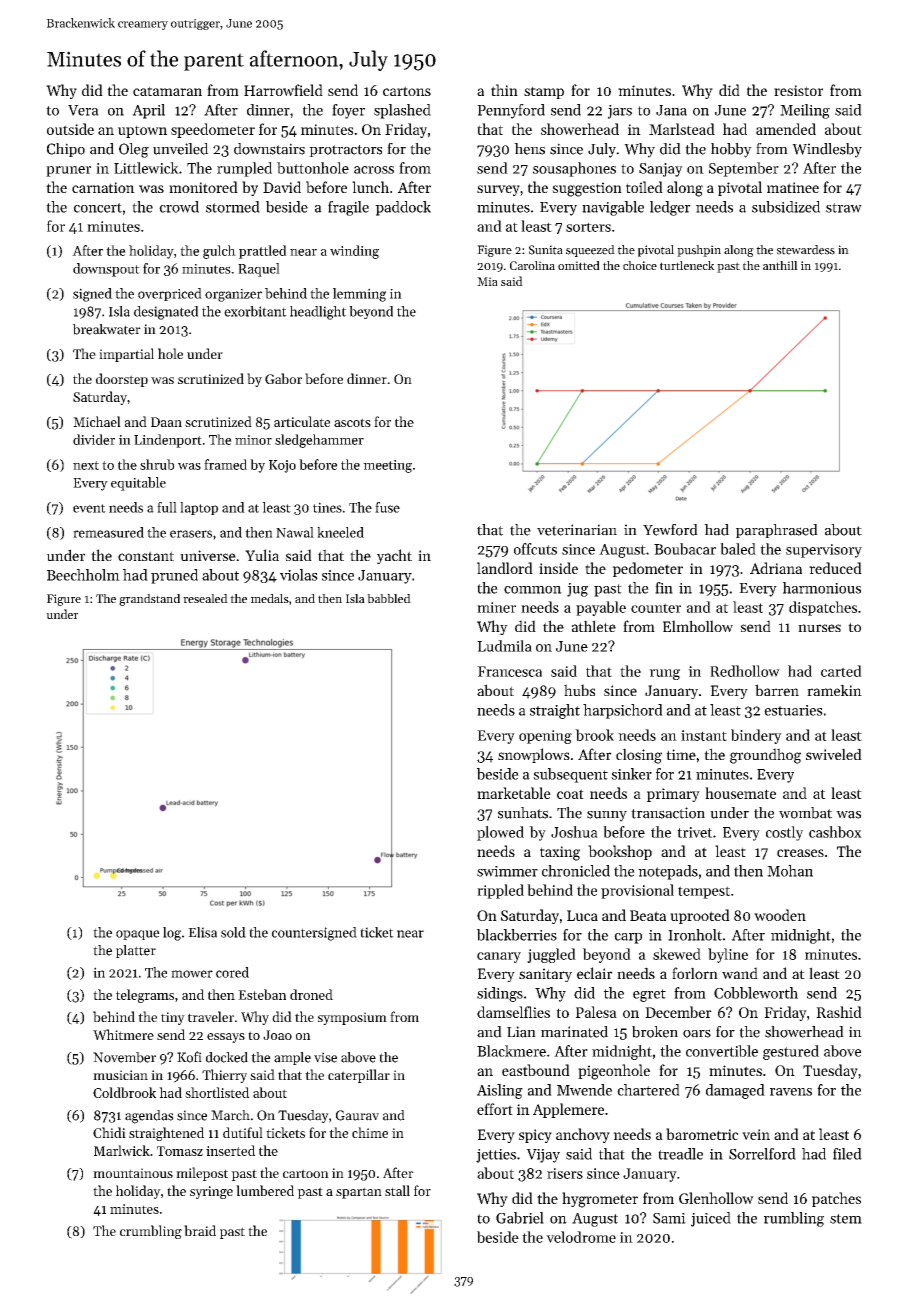  Describe the element at coordinates (780, 265) in the image. I see `anthill` at that location.
